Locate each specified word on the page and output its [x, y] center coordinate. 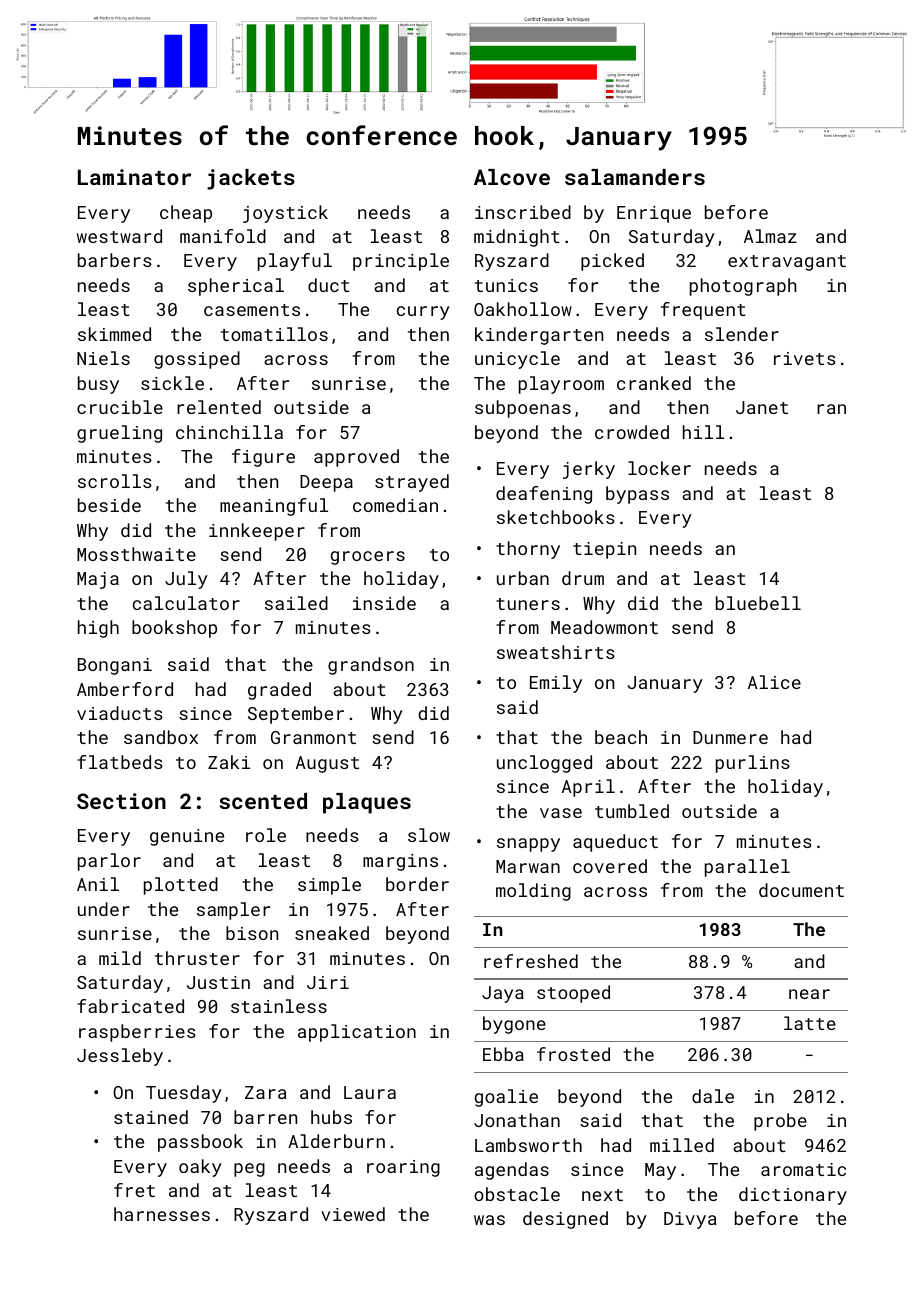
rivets [805, 358]
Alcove [512, 177]
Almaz [770, 236]
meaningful [274, 507]
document [801, 890]
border [417, 884]
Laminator [134, 177]
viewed [353, 1214]
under [104, 909]
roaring [403, 1168]
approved [356, 458]
